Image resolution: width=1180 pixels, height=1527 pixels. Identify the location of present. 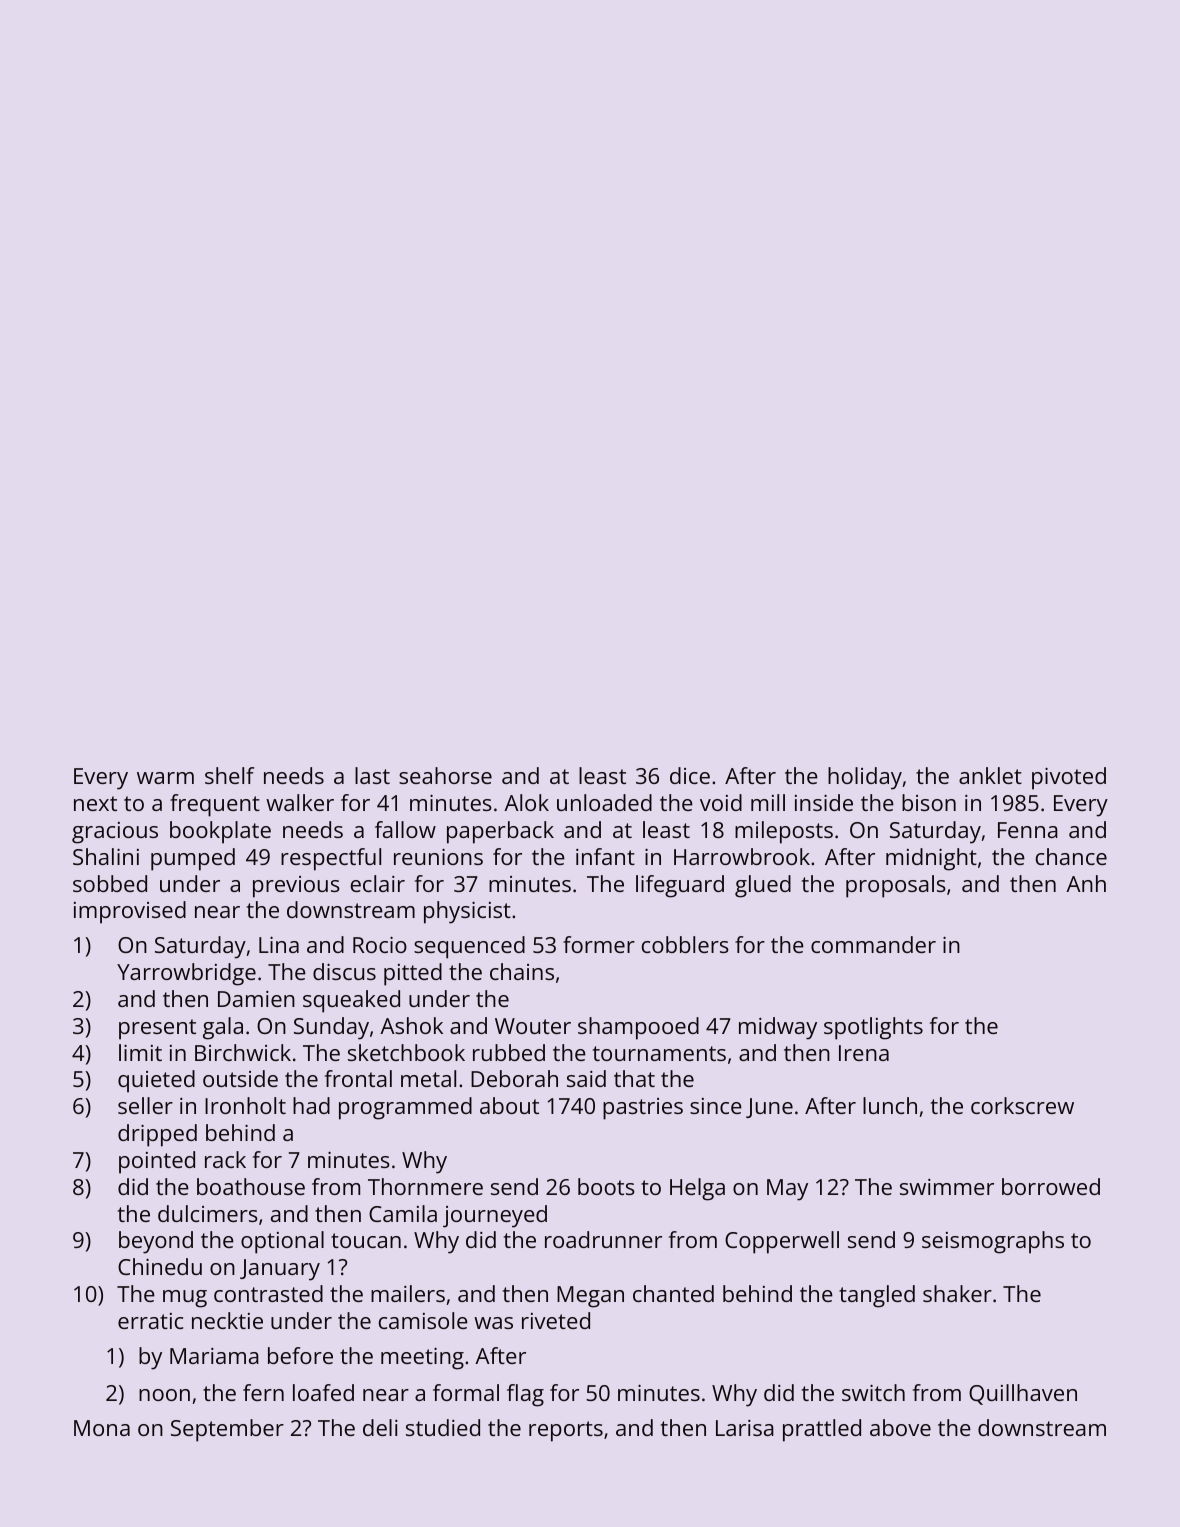
(157, 1029).
